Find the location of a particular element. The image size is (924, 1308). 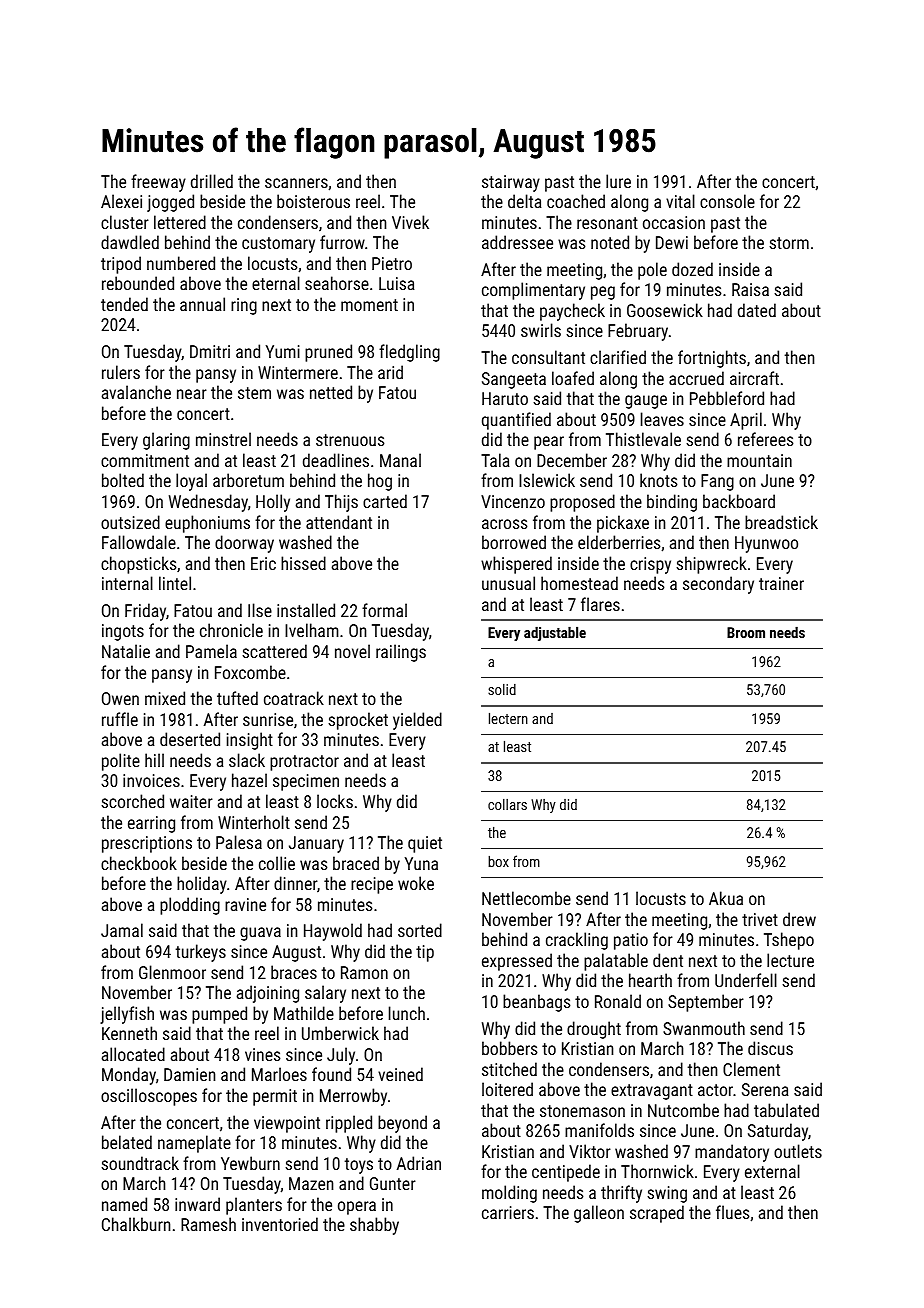

scanners is located at coordinates (296, 183).
